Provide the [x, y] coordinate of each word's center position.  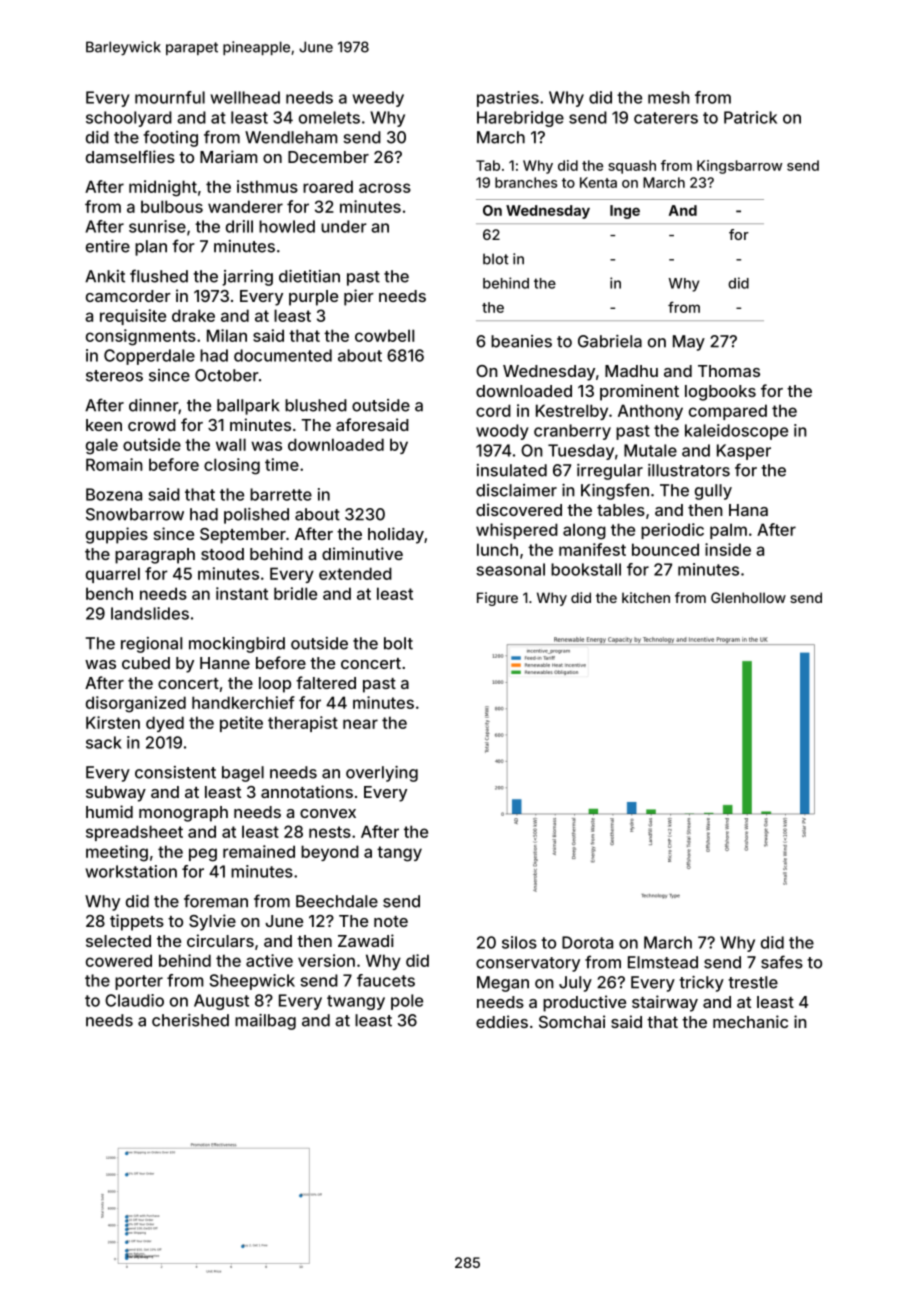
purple [313, 298]
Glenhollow [748, 597]
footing [170, 138]
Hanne [225, 663]
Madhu [631, 371]
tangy [399, 854]
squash [632, 167]
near [360, 724]
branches [526, 182]
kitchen [646, 597]
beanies [521, 341]
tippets [137, 922]
